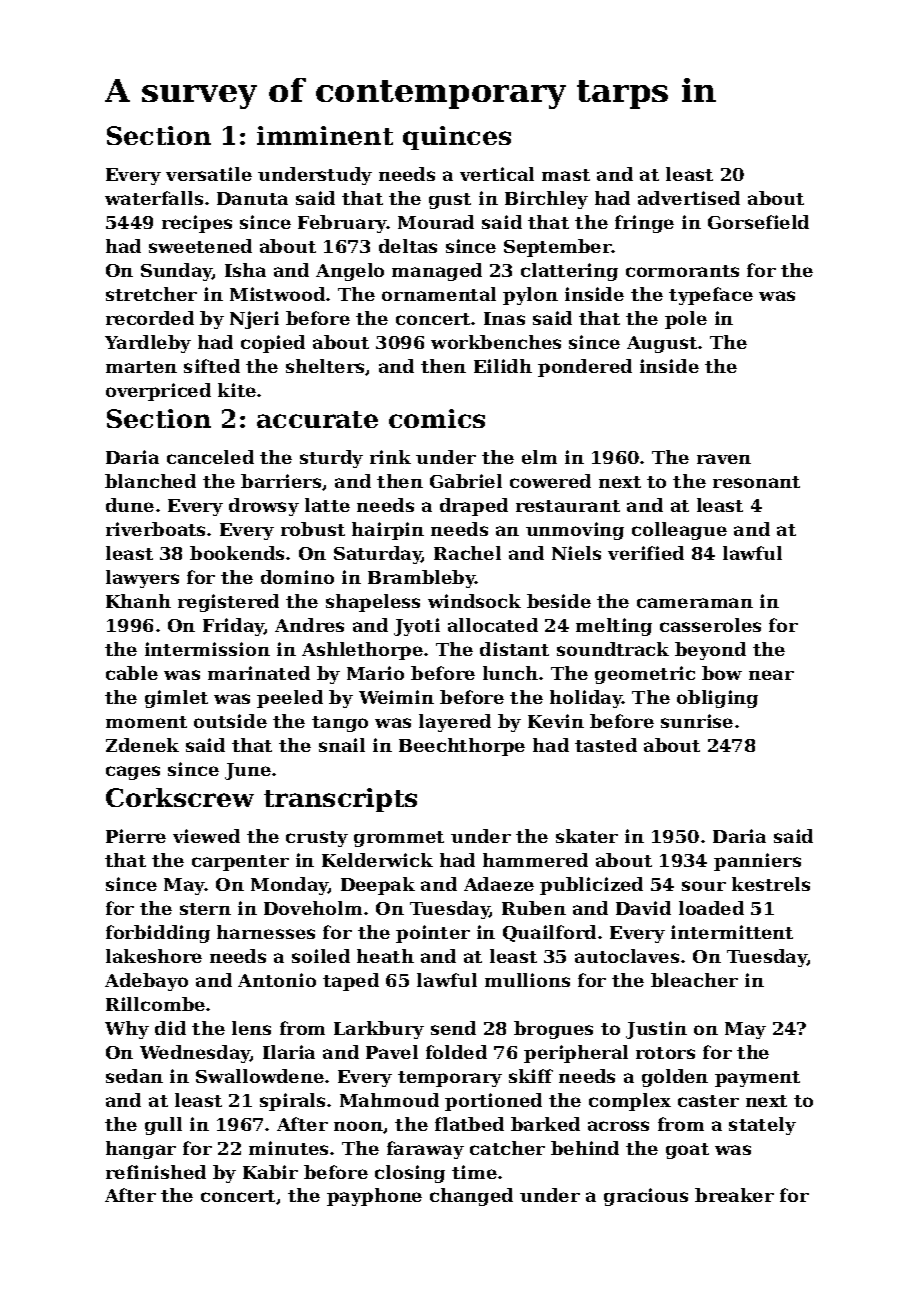 Image resolution: width=924 pixels, height=1308 pixels. Describe the element at coordinates (496, 342) in the screenshot. I see `workbenches` at that location.
